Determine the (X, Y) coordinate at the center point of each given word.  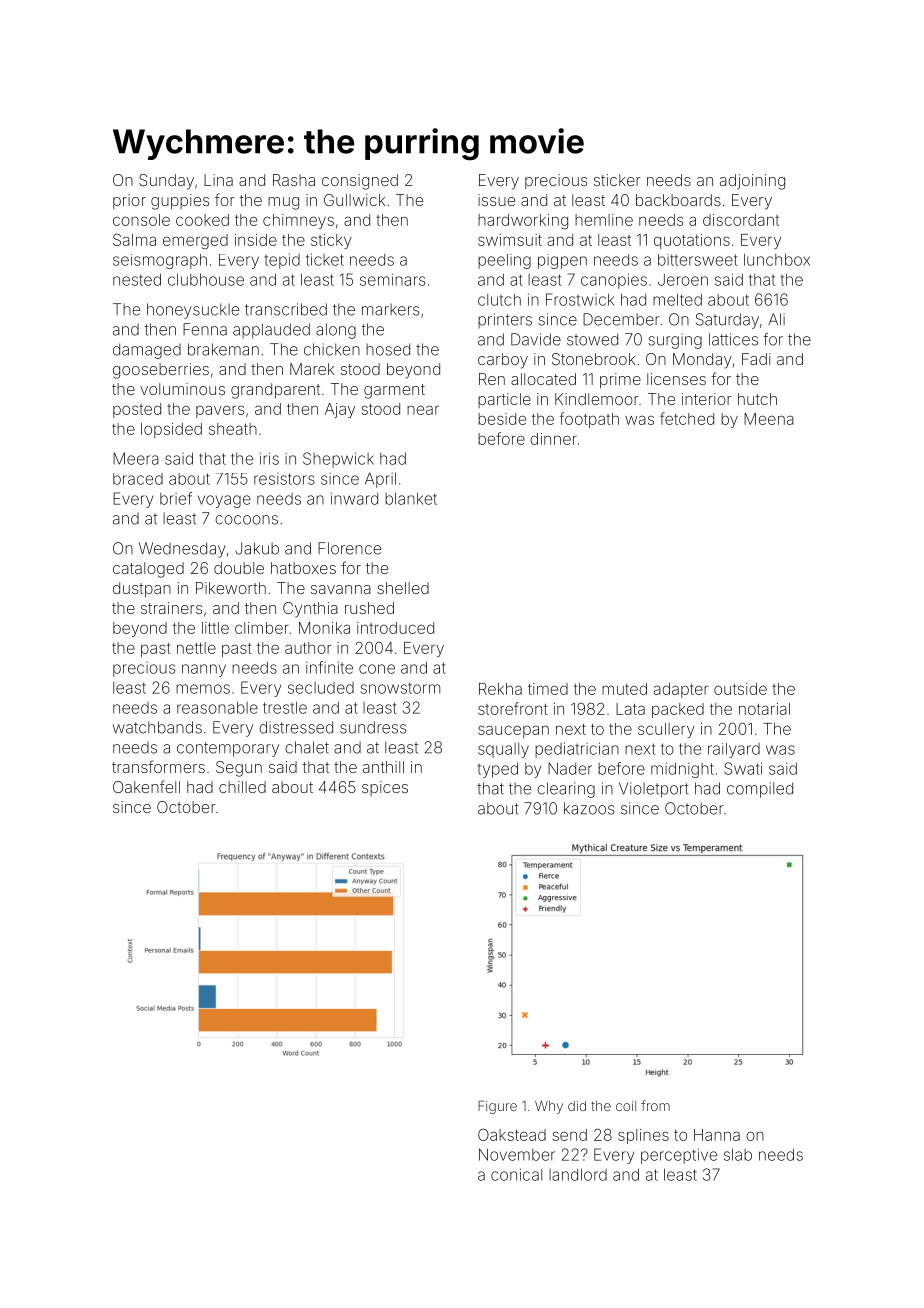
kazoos (589, 808)
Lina (218, 180)
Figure (497, 1107)
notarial (764, 709)
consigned (360, 182)
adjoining (752, 182)
